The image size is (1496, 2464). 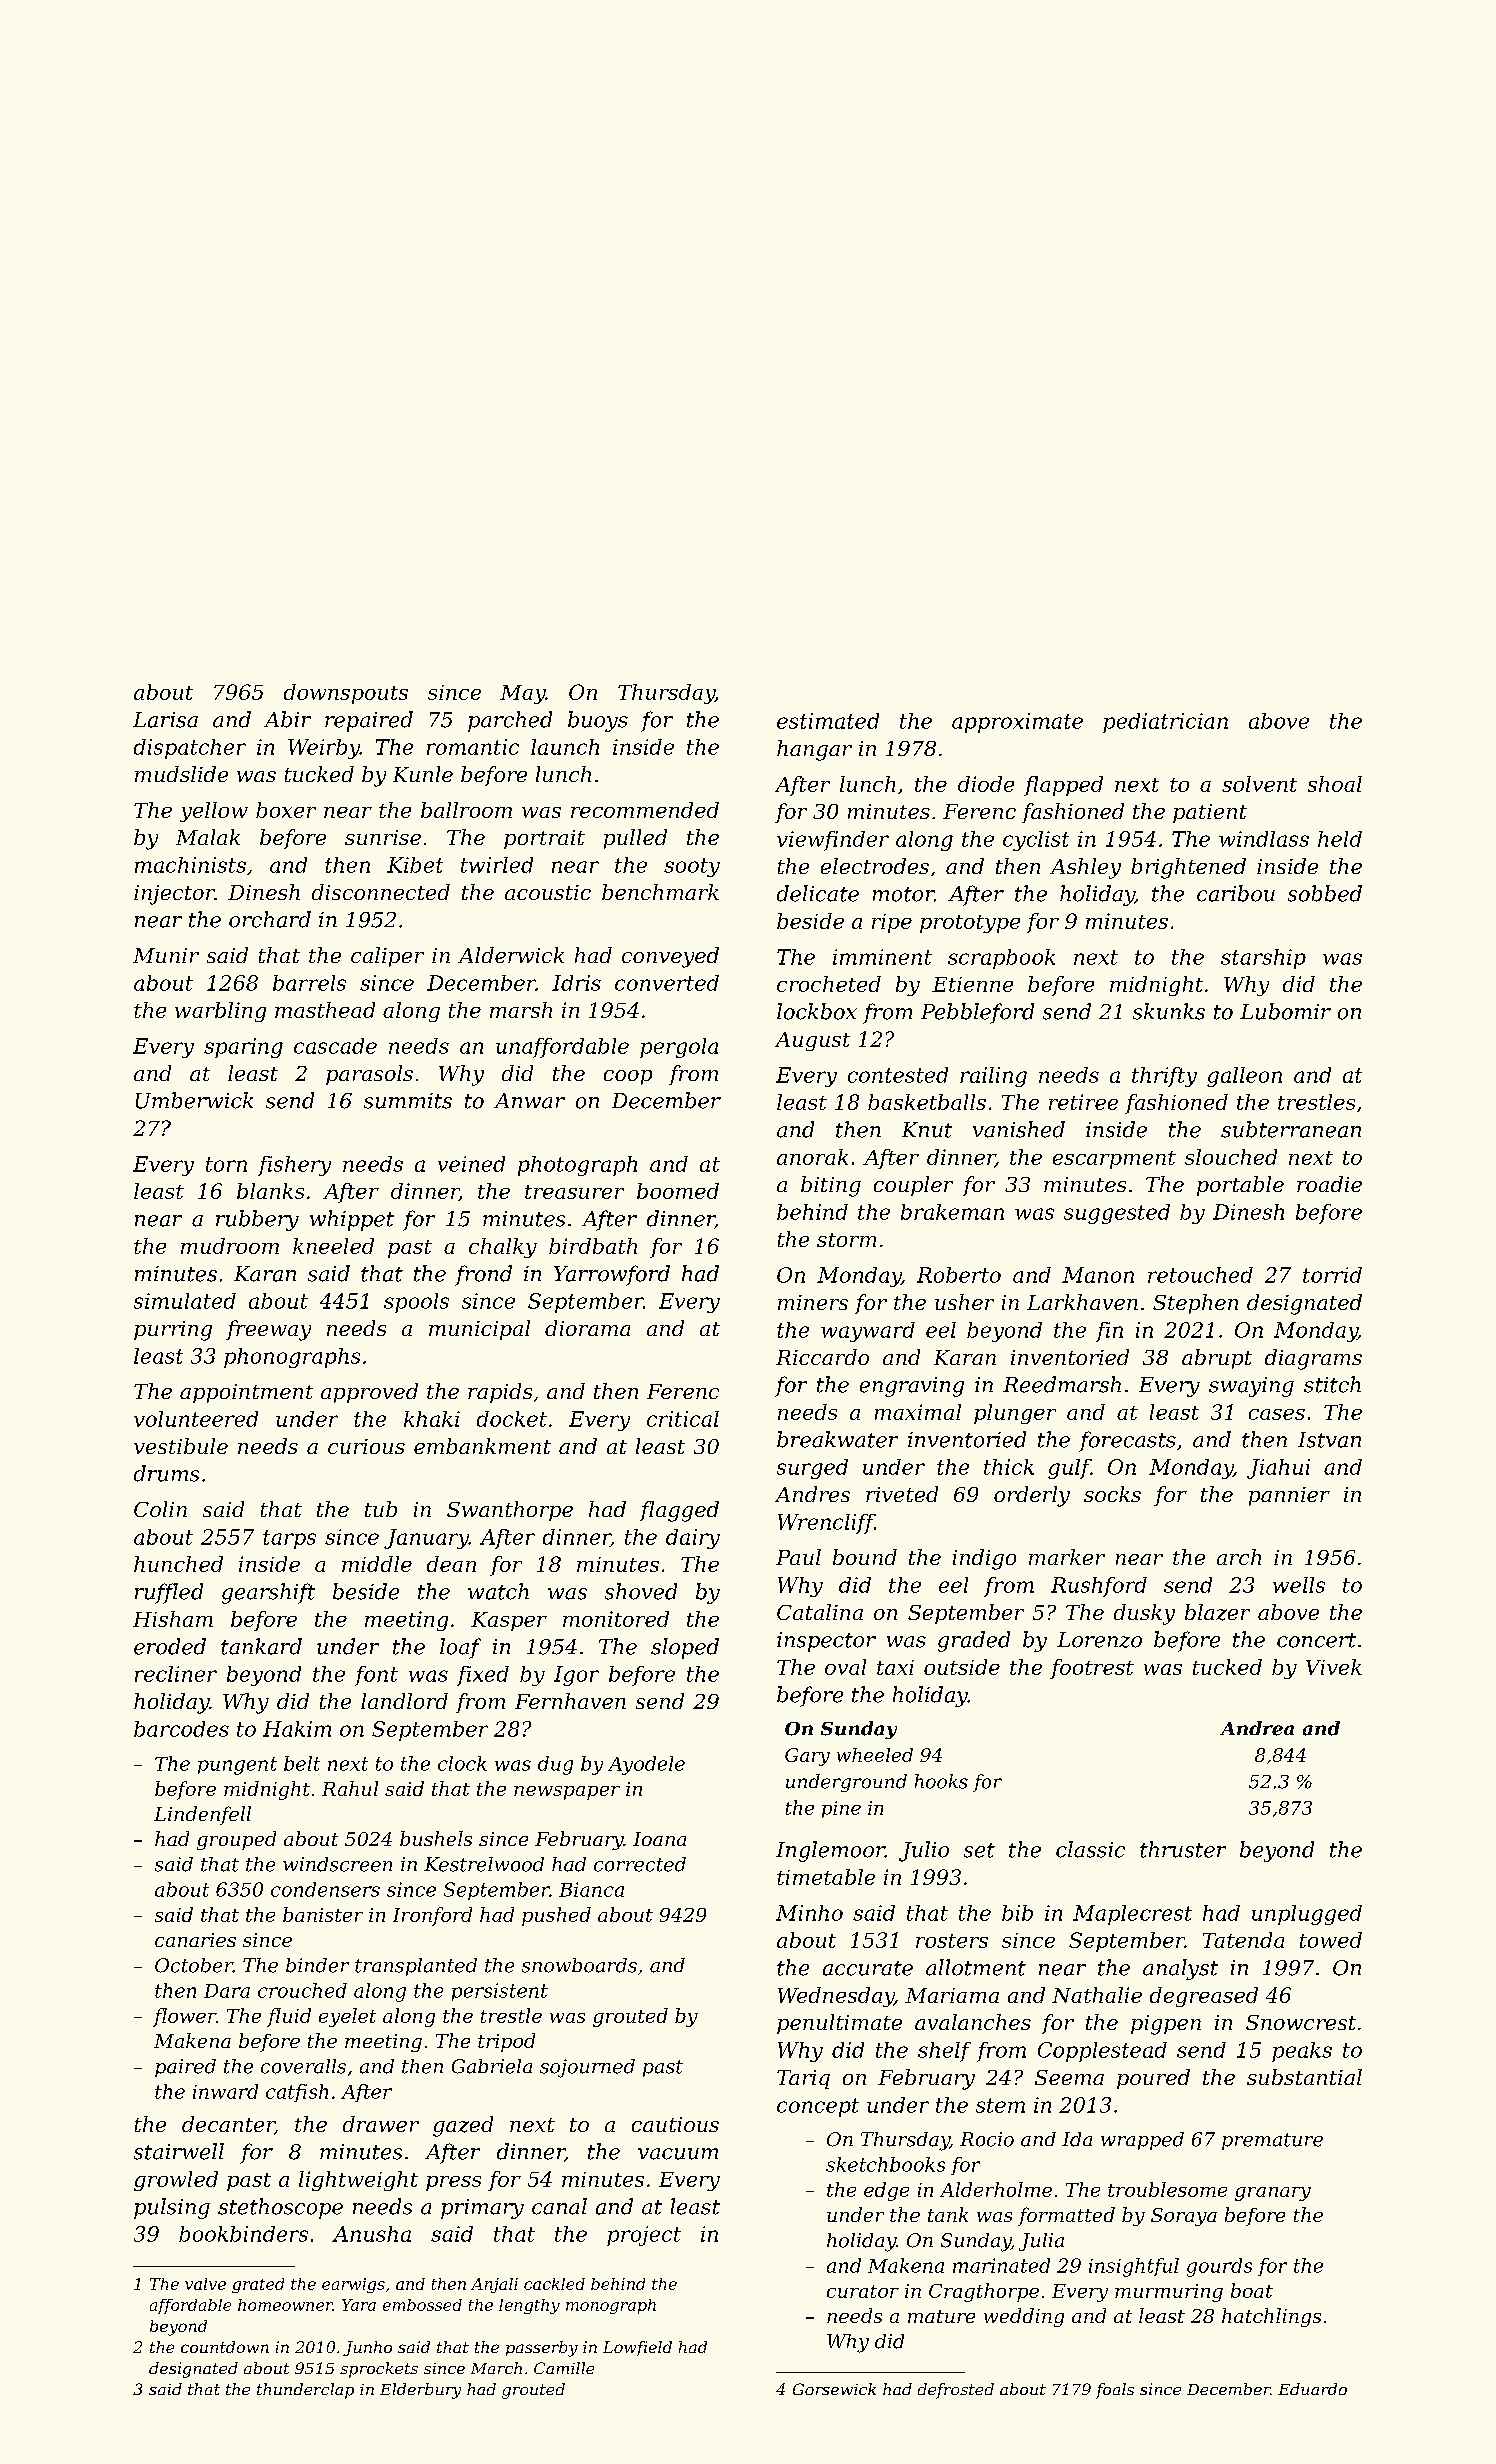 What do you see at coordinates (1195, 1304) in the screenshot?
I see `Stephen` at bounding box center [1195, 1304].
